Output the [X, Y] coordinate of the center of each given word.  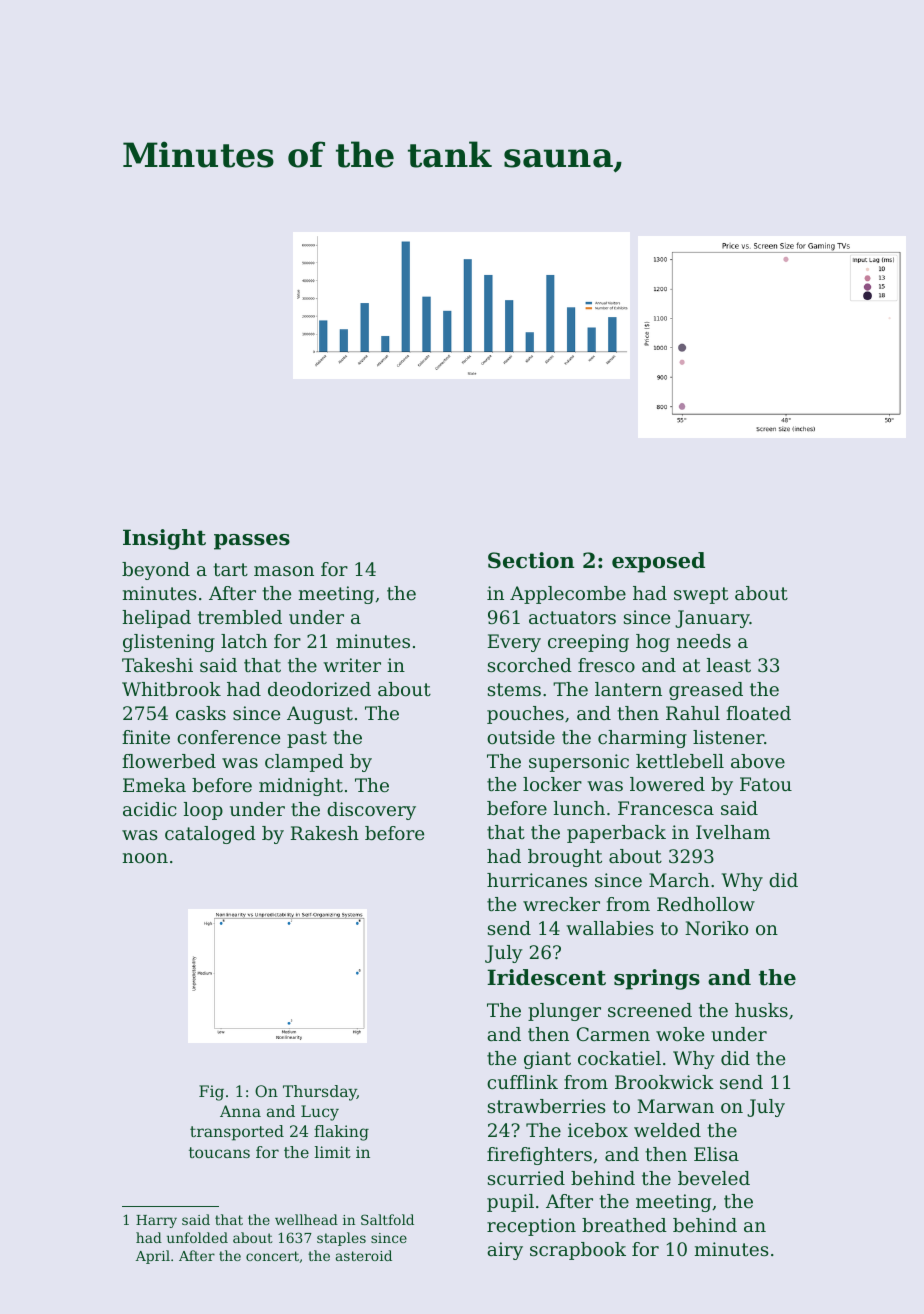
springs [657, 979]
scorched [530, 665]
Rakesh [325, 833]
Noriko [716, 928]
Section [531, 560]
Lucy [320, 1113]
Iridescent [546, 977]
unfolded [197, 1237]
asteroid [364, 1255]
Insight [164, 539]
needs [704, 641]
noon [145, 858]
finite [146, 737]
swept [701, 595]
